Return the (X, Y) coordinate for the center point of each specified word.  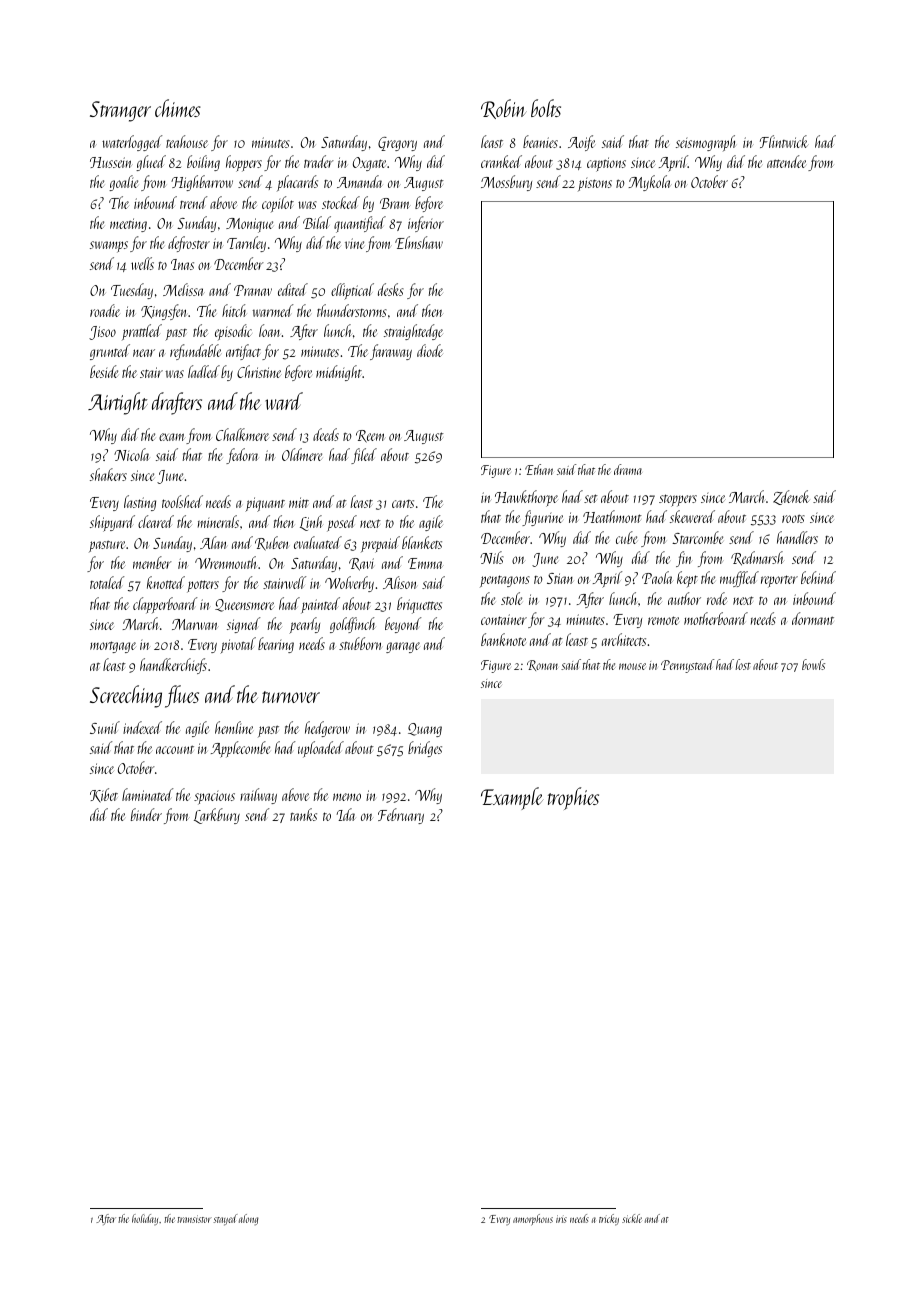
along (249, 1219)
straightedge (413, 332)
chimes (178, 108)
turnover (291, 697)
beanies (540, 141)
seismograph (705, 143)
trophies (573, 798)
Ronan (542, 665)
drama (628, 469)
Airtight (118, 403)
